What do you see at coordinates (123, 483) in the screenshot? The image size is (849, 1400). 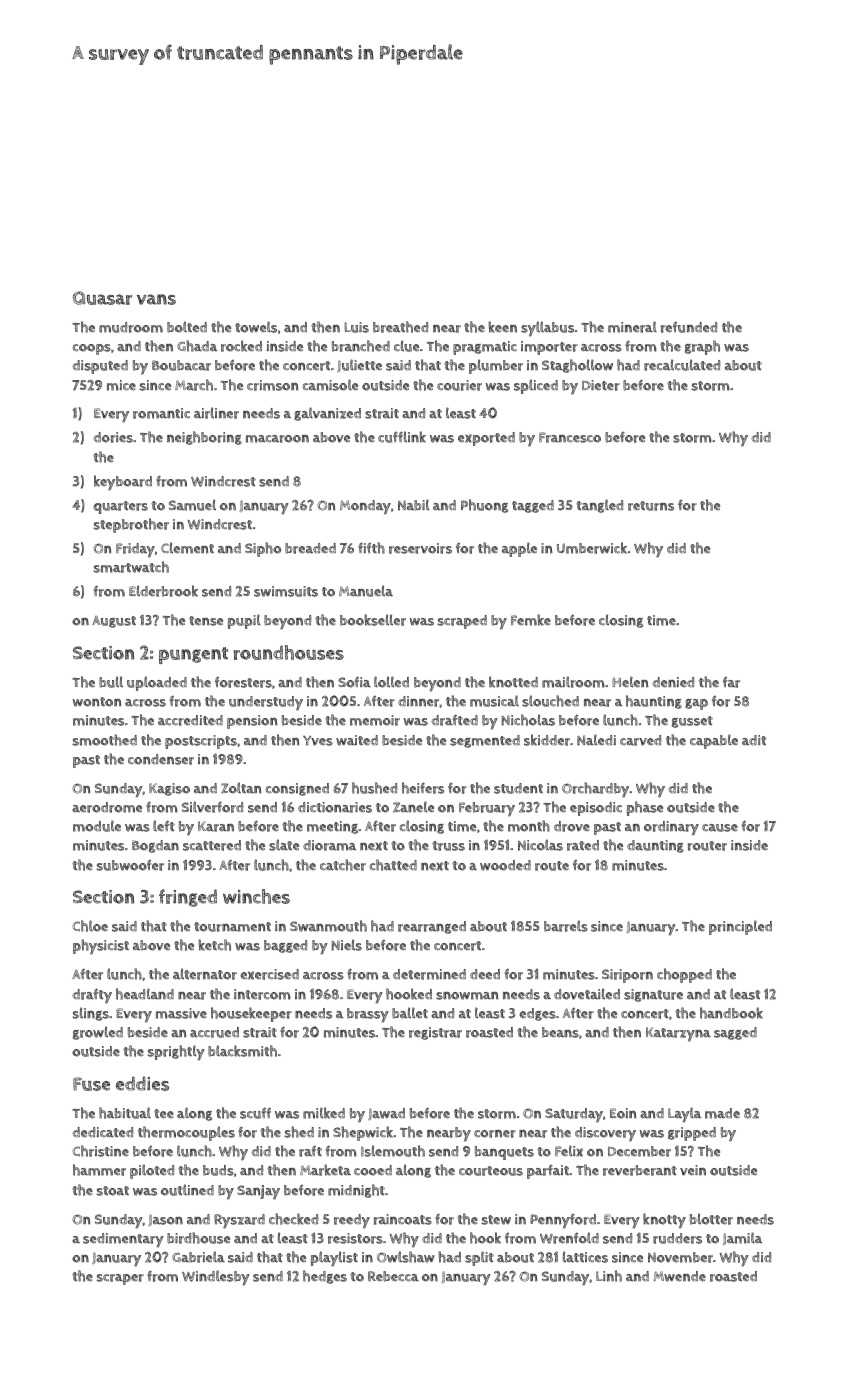 I see `keyboard` at bounding box center [123, 483].
